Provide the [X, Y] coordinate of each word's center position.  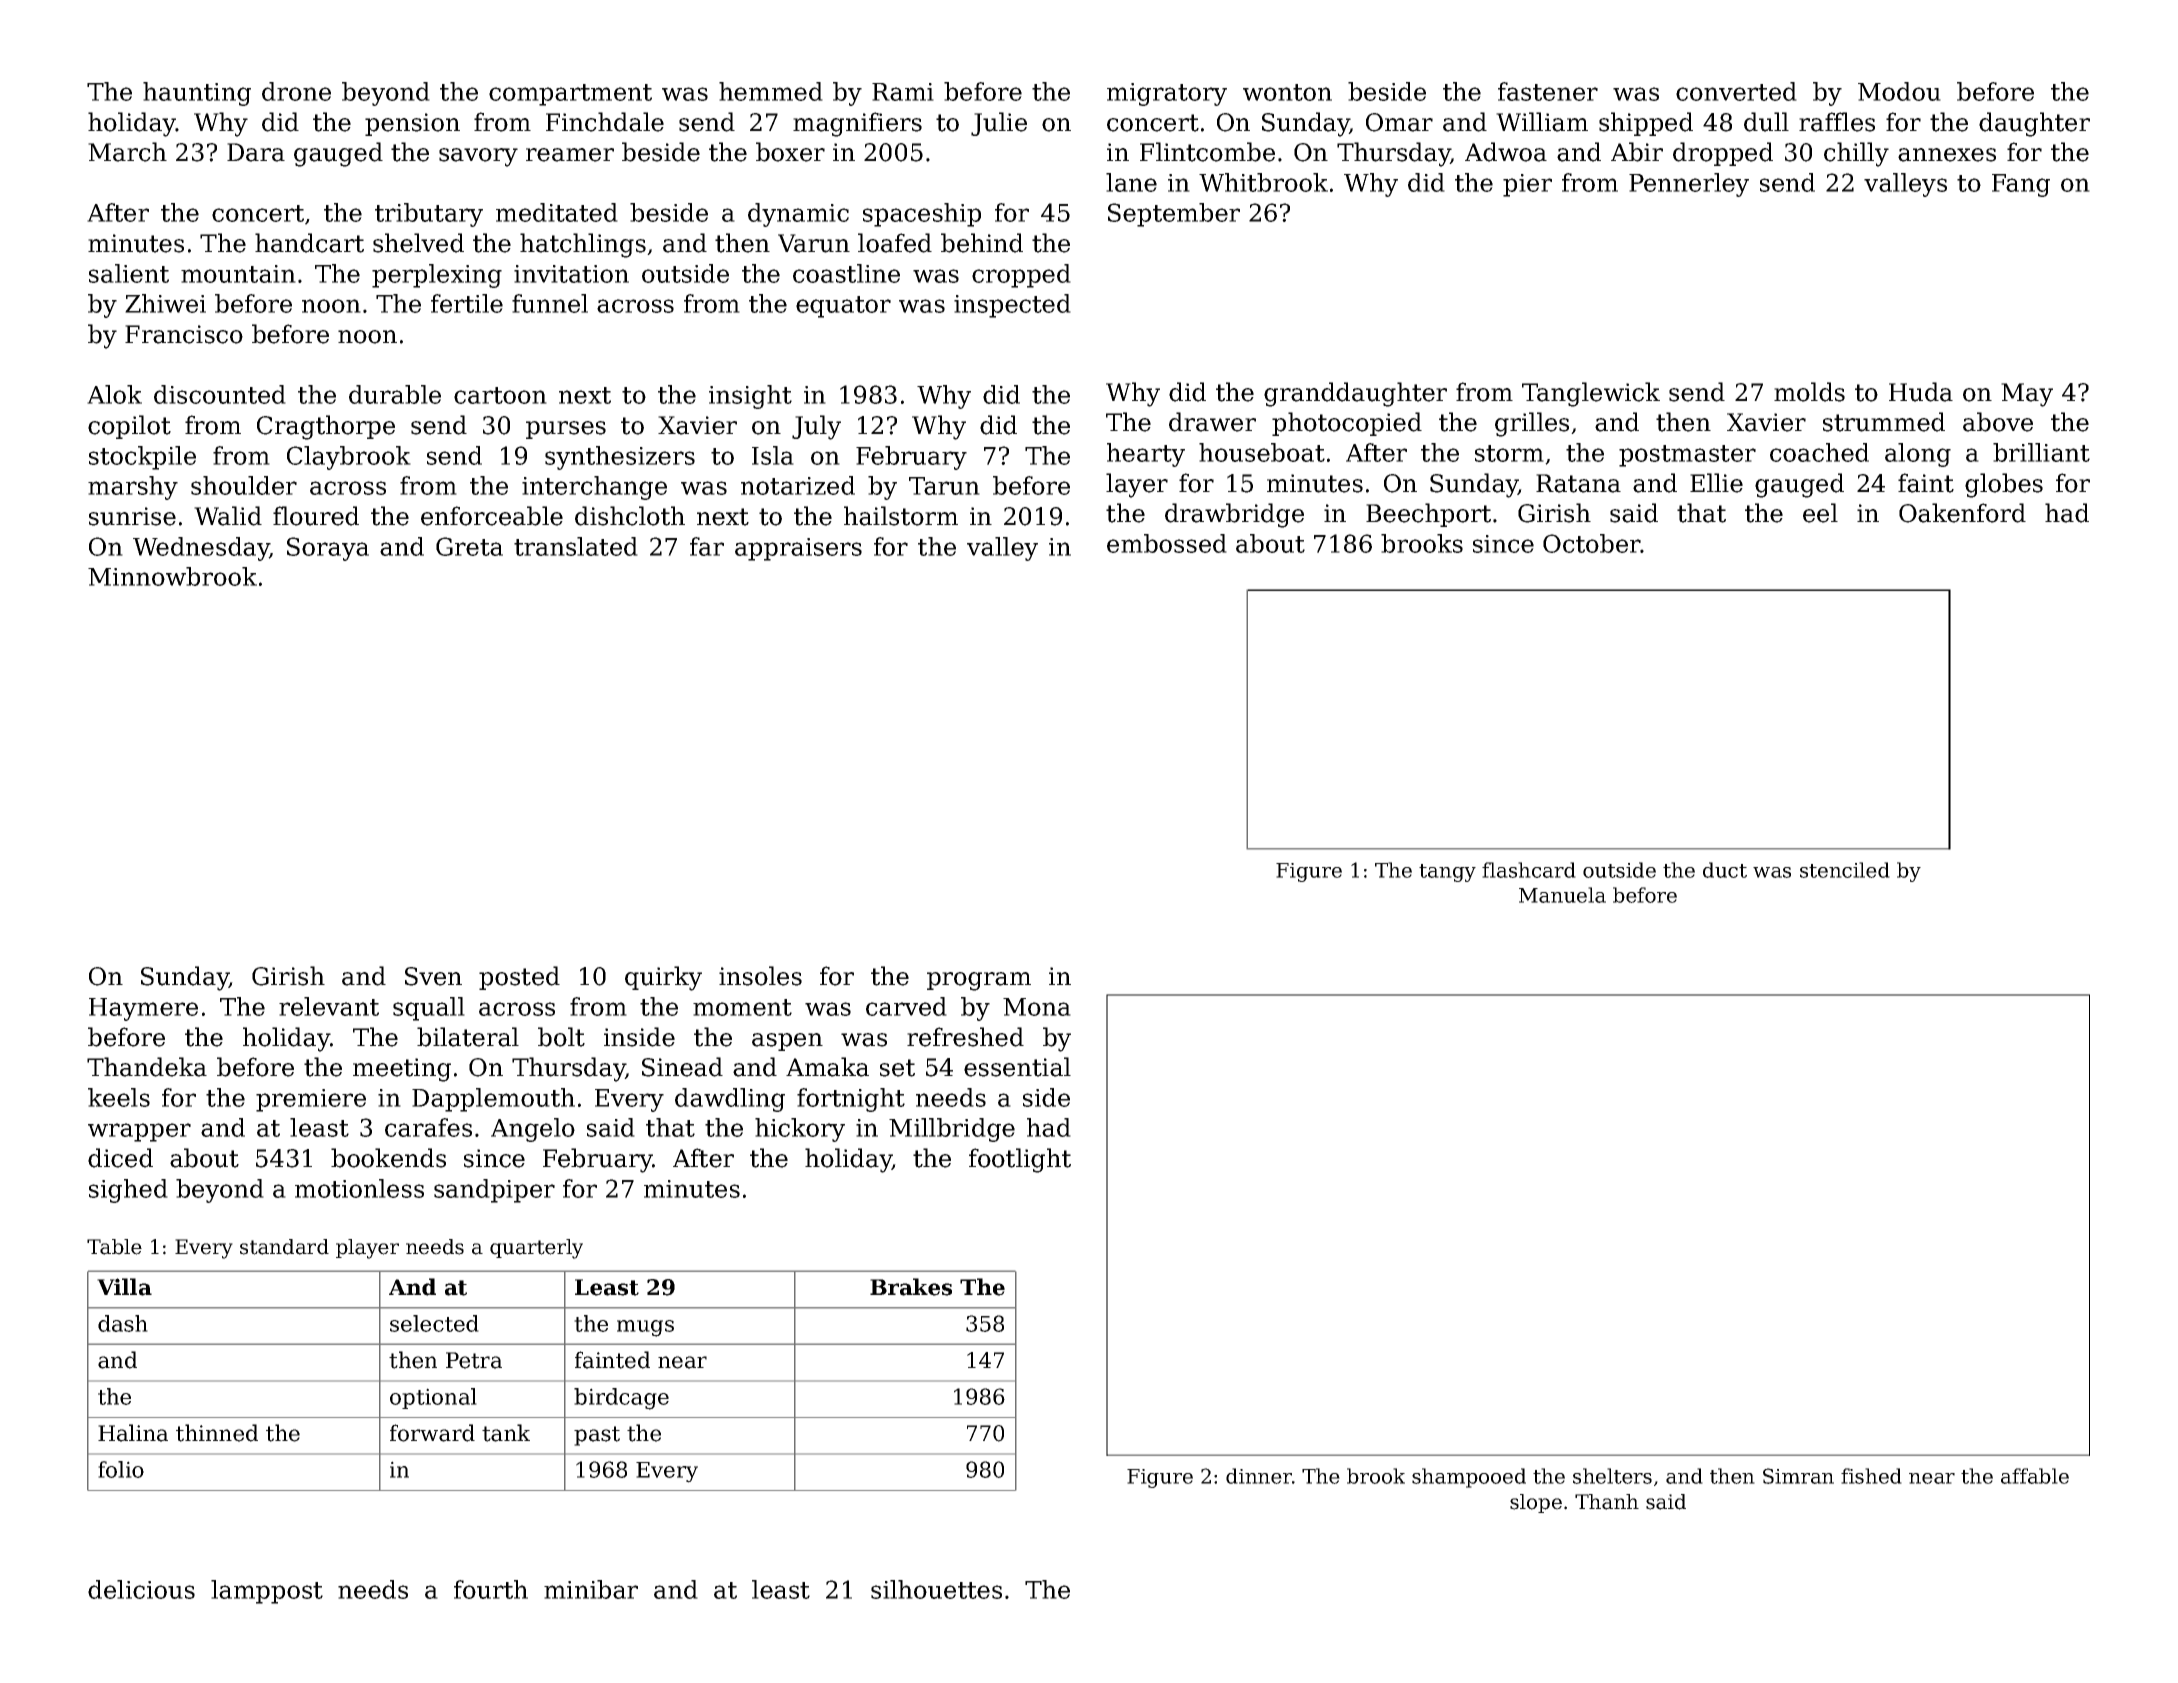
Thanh [1607, 1502]
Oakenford [1962, 513]
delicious [141, 1589]
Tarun [944, 486]
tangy [1447, 873]
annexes [1947, 155]
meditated [557, 212]
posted [519, 978]
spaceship [922, 215]
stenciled [1845, 870]
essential [1017, 1067]
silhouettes [936, 1589]
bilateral [468, 1037]
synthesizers [620, 458]
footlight [1020, 1160]
